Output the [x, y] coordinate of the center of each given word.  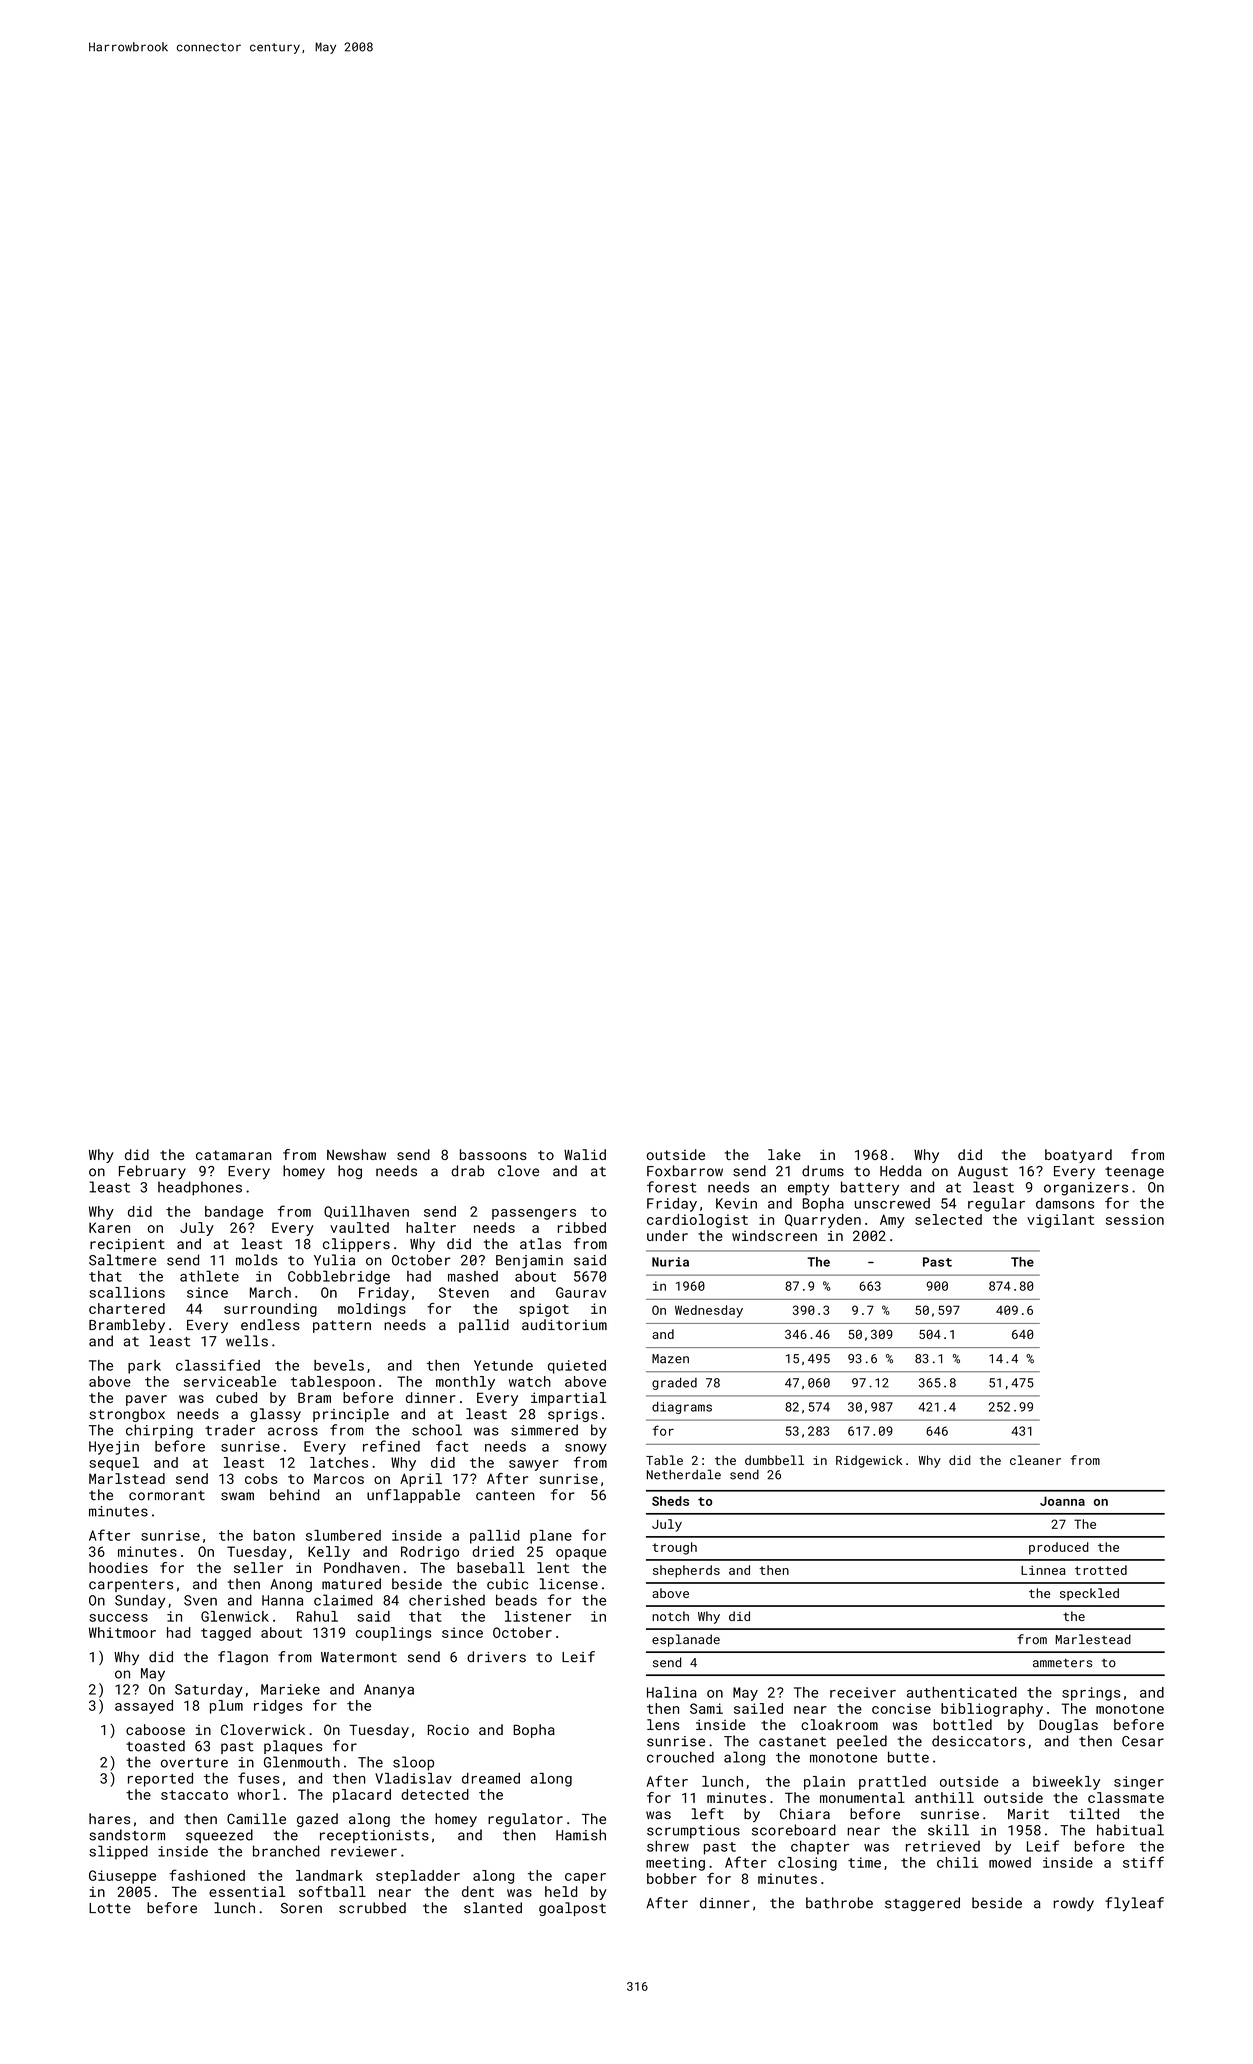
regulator [525, 1820]
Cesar [1143, 1741]
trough [674, 1548]
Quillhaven [366, 1212]
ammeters [1062, 1663]
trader [230, 1430]
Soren [301, 1908]
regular [996, 1205]
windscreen [774, 1235]
